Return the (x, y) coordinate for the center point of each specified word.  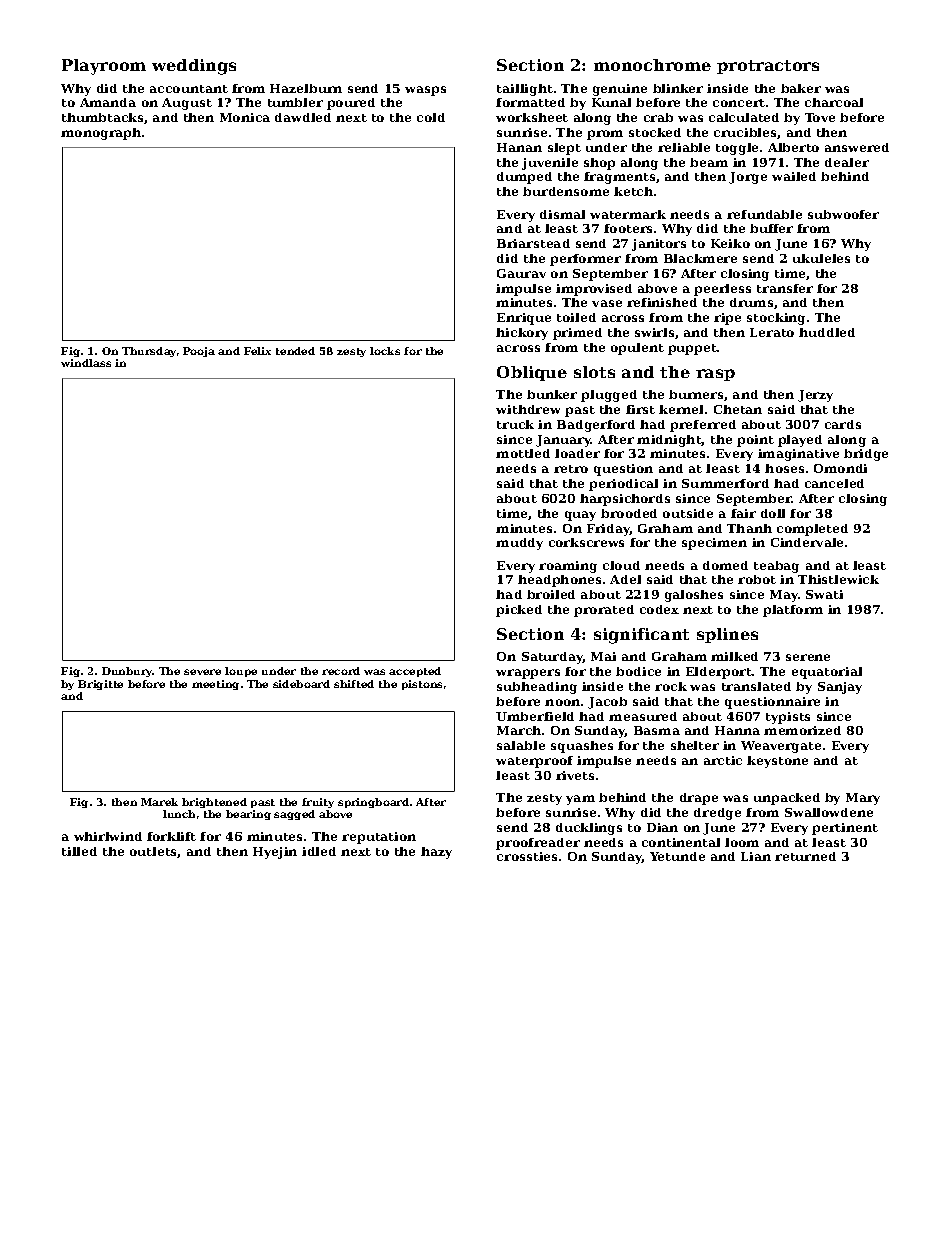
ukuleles (821, 258)
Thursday (149, 352)
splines (727, 635)
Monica (245, 117)
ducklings (589, 829)
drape (699, 799)
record (341, 671)
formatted (530, 102)
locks (385, 351)
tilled (79, 851)
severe (202, 672)
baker (801, 88)
